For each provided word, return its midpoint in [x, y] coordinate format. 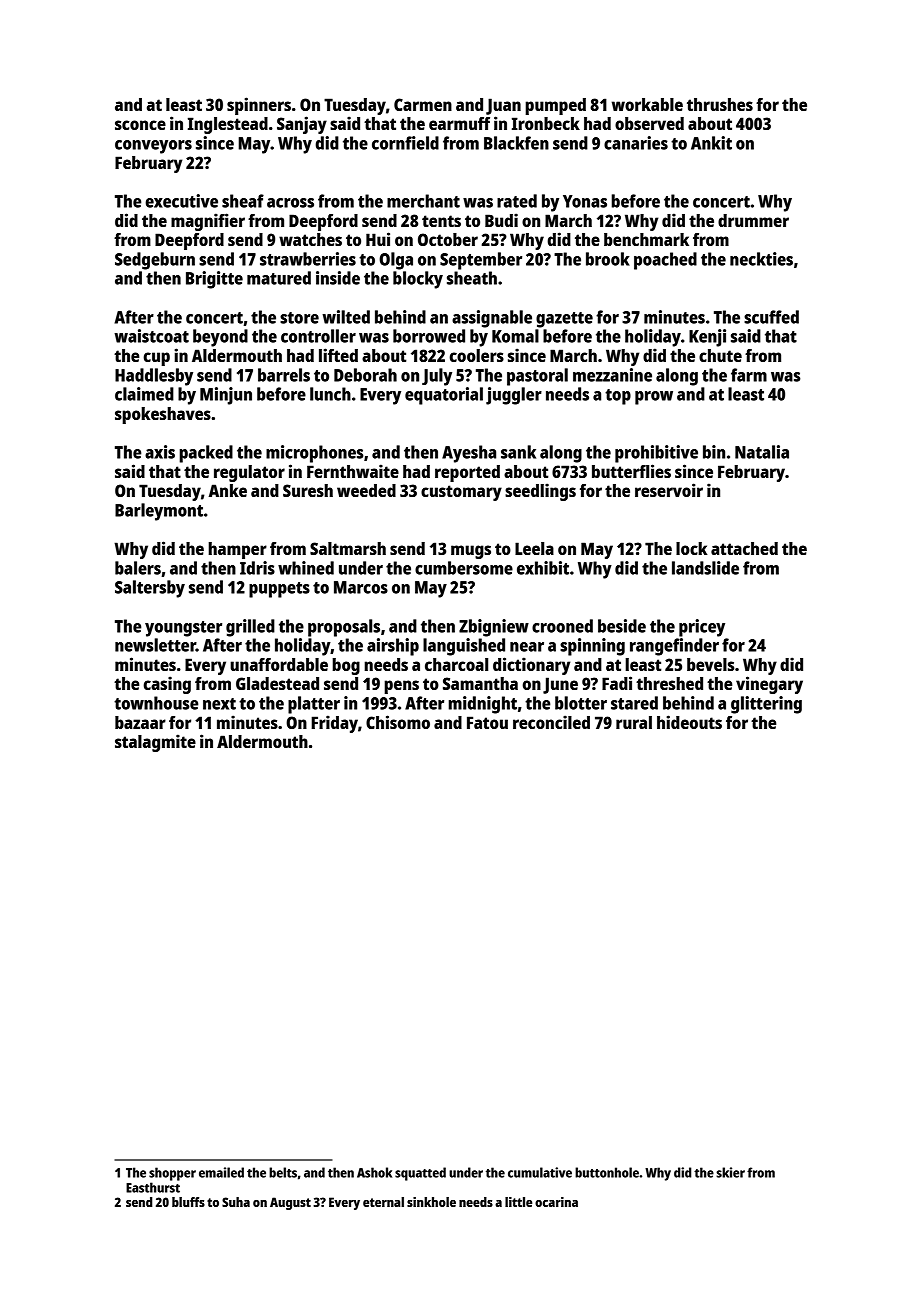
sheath [472, 278]
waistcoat [151, 336]
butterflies [631, 471]
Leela [534, 548]
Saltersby [150, 589]
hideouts [689, 722]
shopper [172, 1174]
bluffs [188, 1202]
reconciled [551, 722]
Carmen [423, 104]
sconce [140, 125]
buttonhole [607, 1172]
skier [730, 1172]
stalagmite [155, 743]
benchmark [646, 239]
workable [647, 104]
